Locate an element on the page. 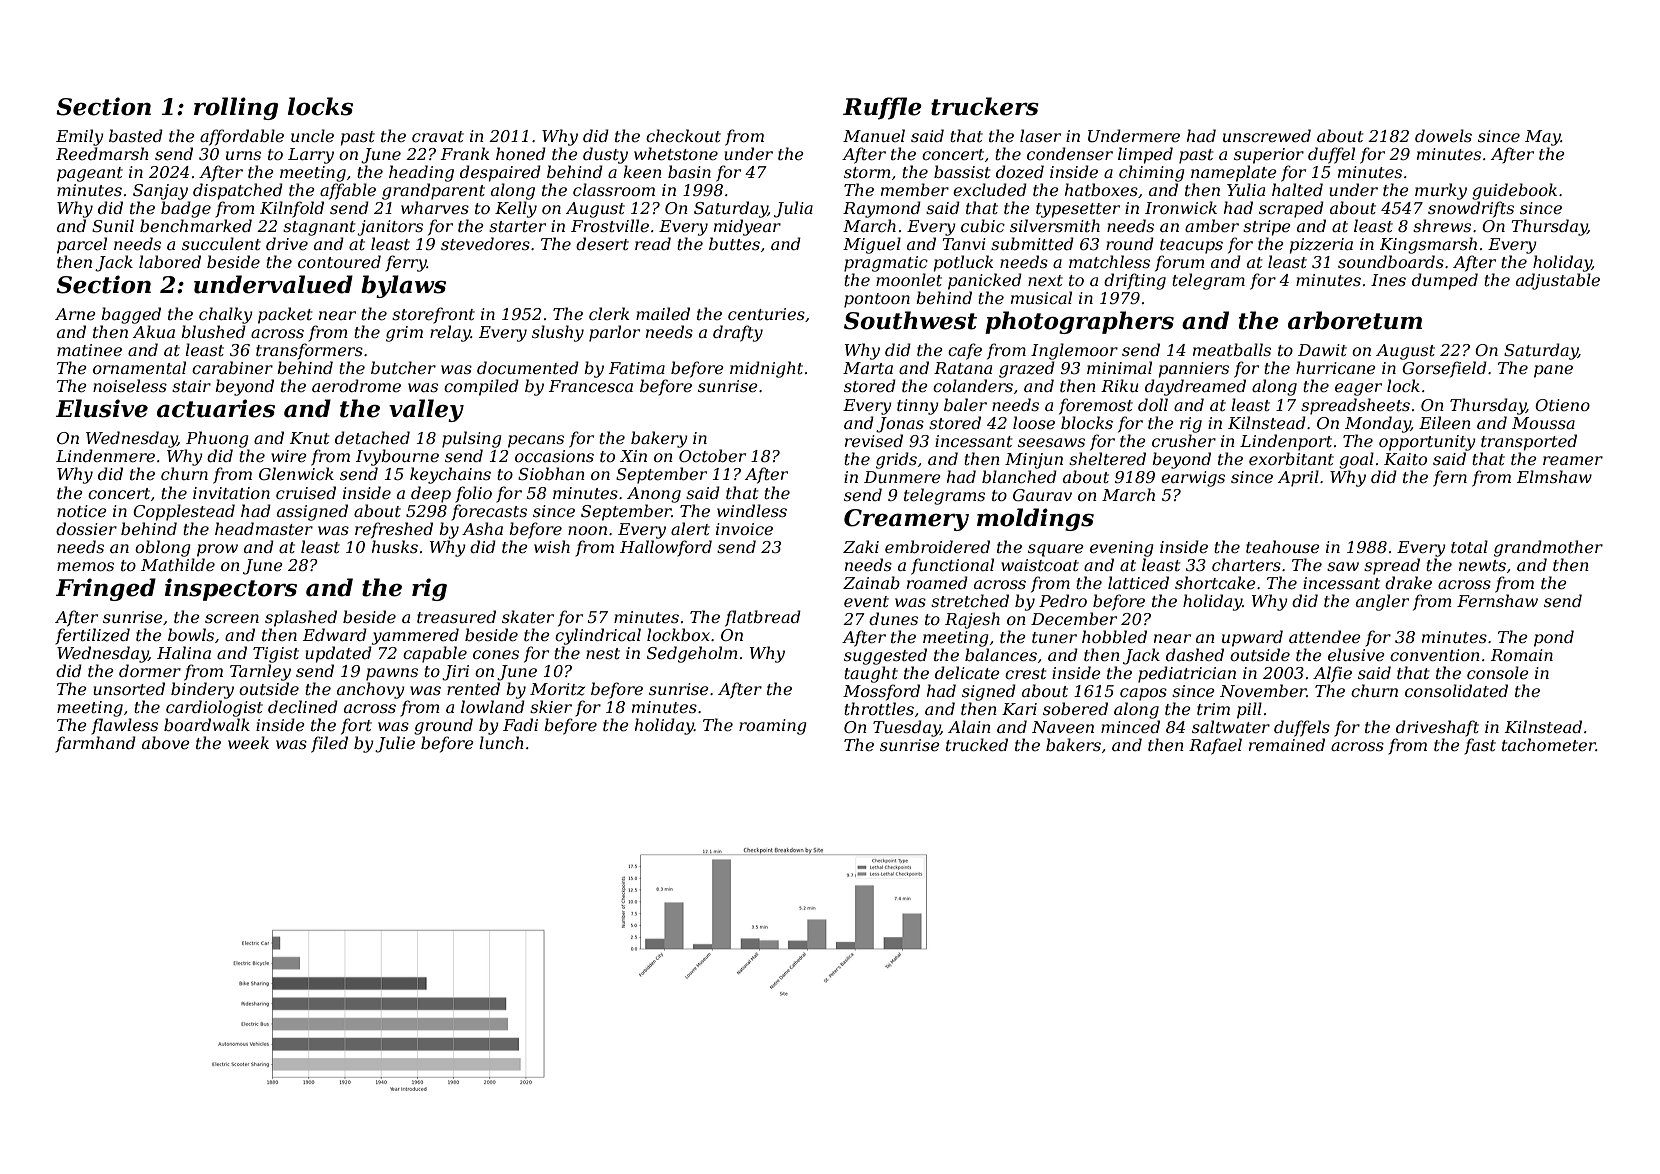  boardwalk is located at coordinates (207, 724).
